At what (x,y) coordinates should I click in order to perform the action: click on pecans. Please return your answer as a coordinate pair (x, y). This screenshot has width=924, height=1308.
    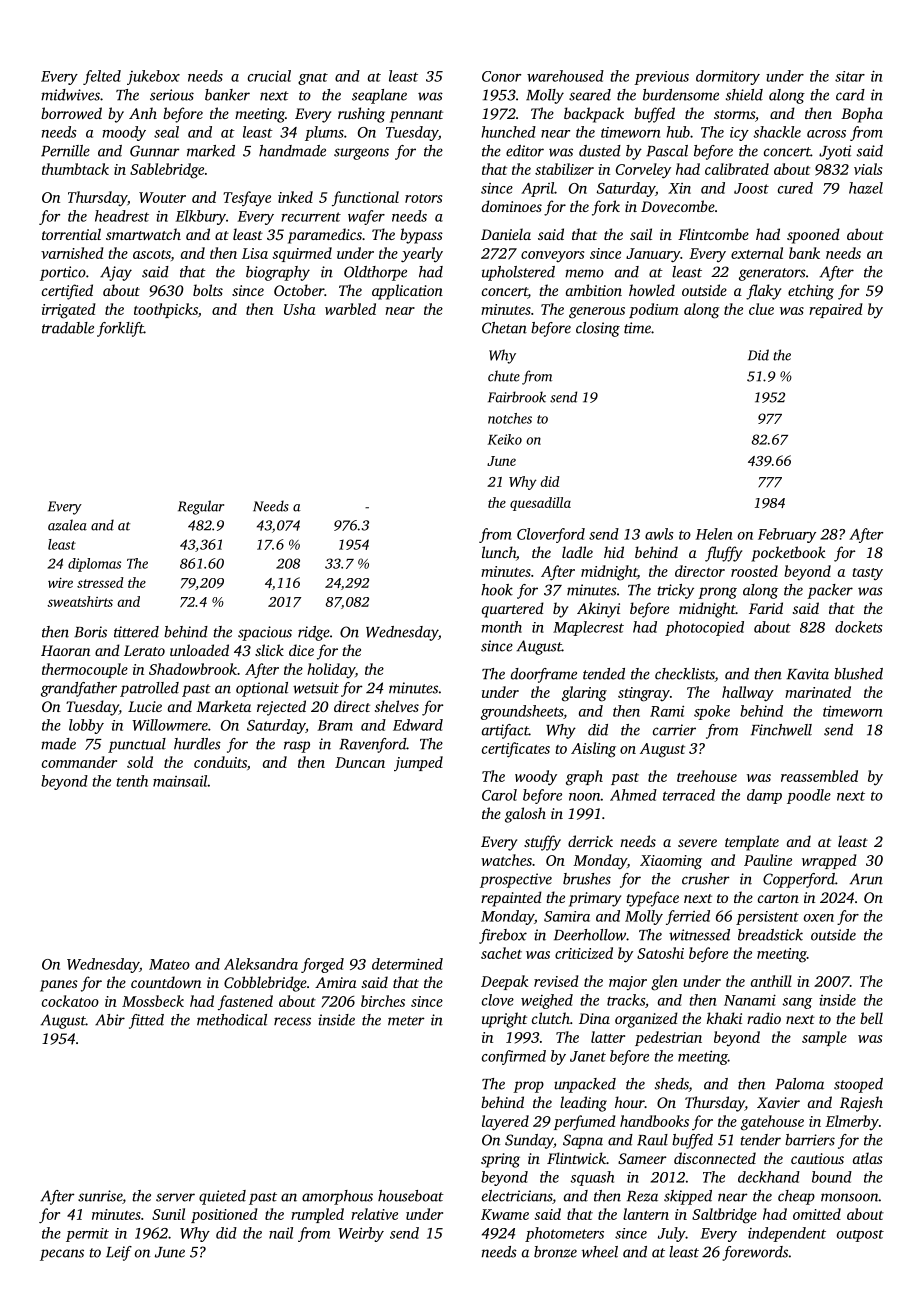
    Looking at the image, I should click on (62, 1255).
